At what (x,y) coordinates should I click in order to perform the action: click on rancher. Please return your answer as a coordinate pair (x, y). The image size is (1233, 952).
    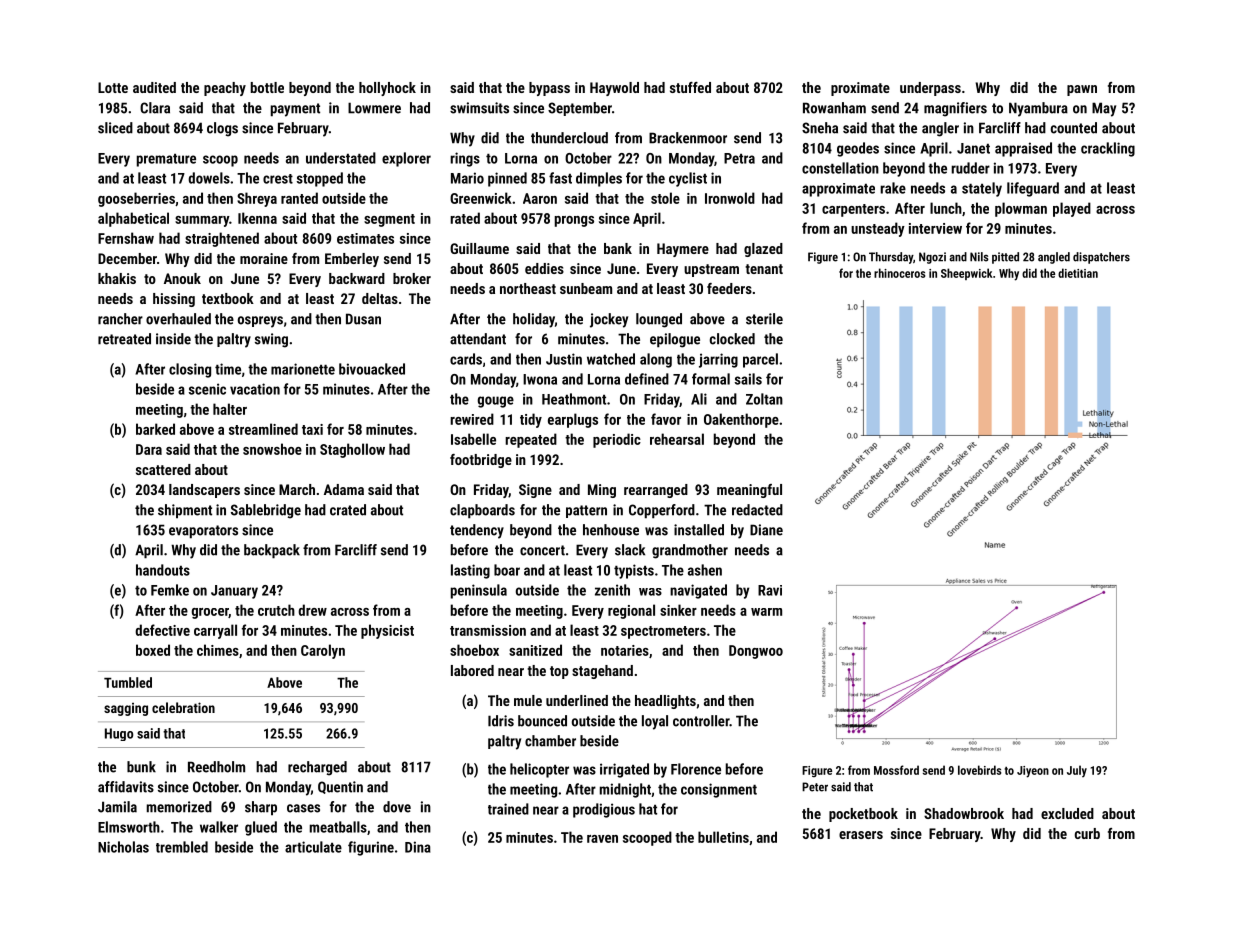
    Looking at the image, I should click on (120, 319).
